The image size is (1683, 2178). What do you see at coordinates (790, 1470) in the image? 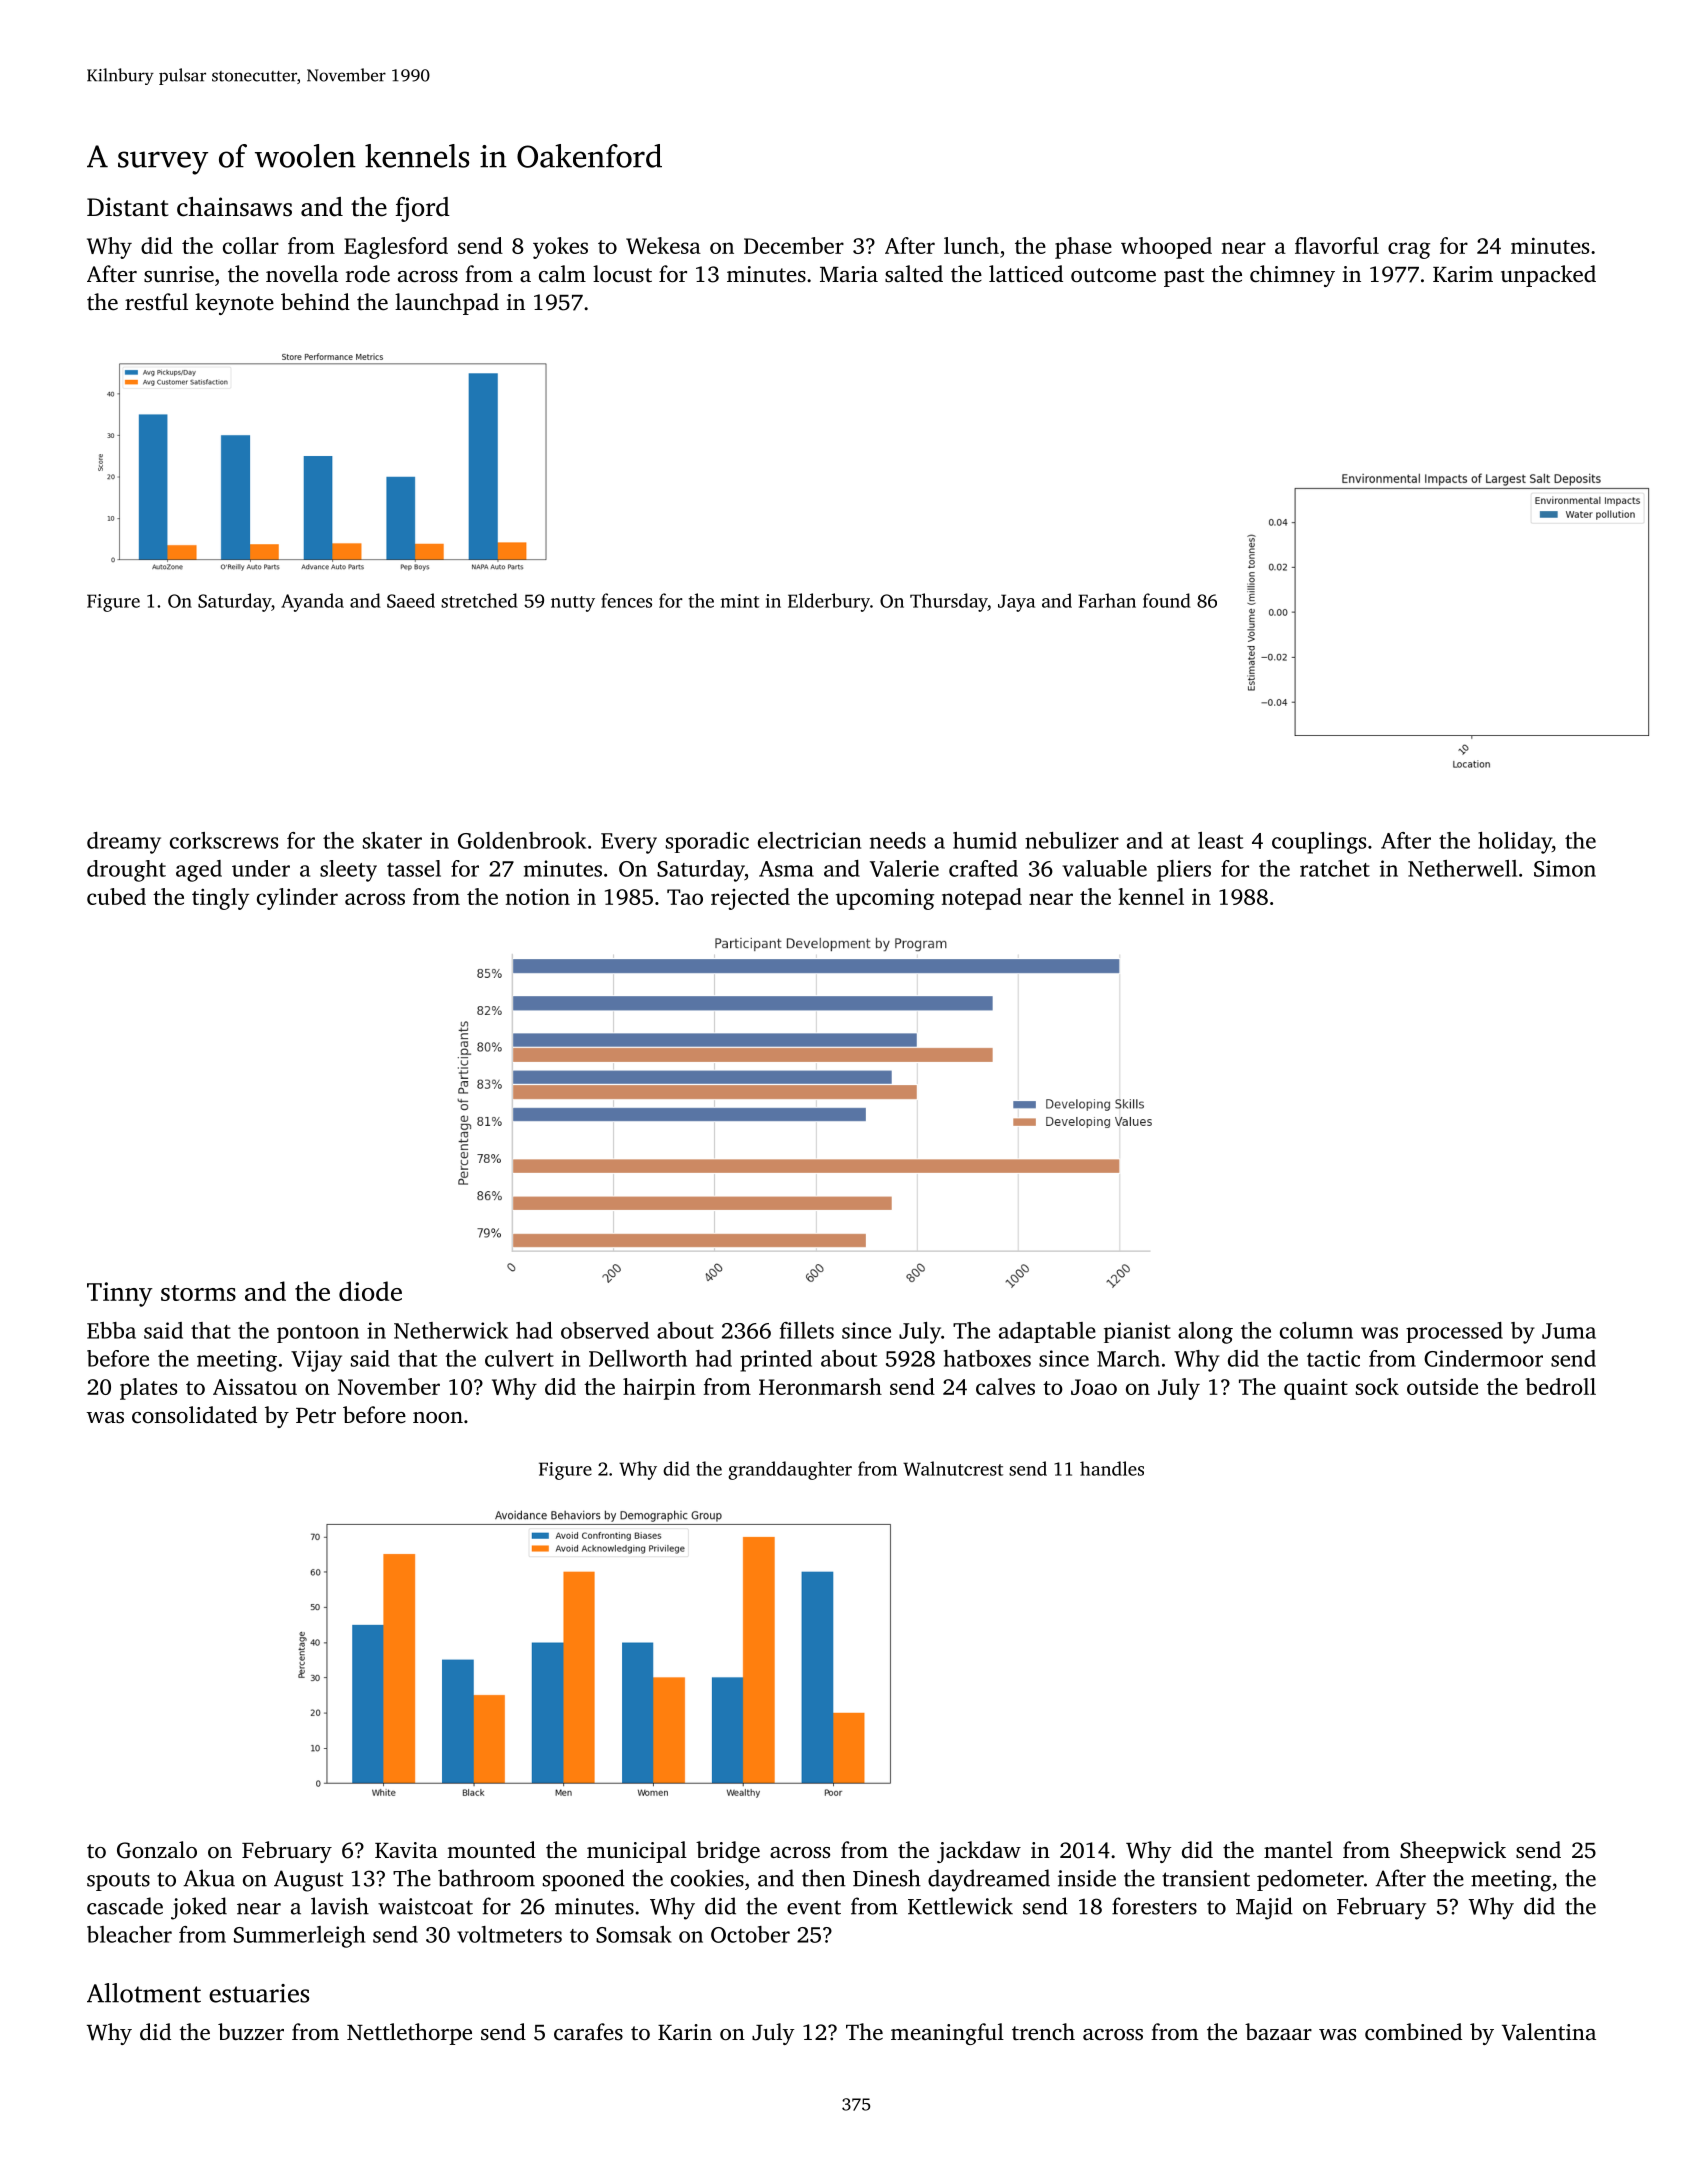
I see `granddaughter` at bounding box center [790, 1470].
